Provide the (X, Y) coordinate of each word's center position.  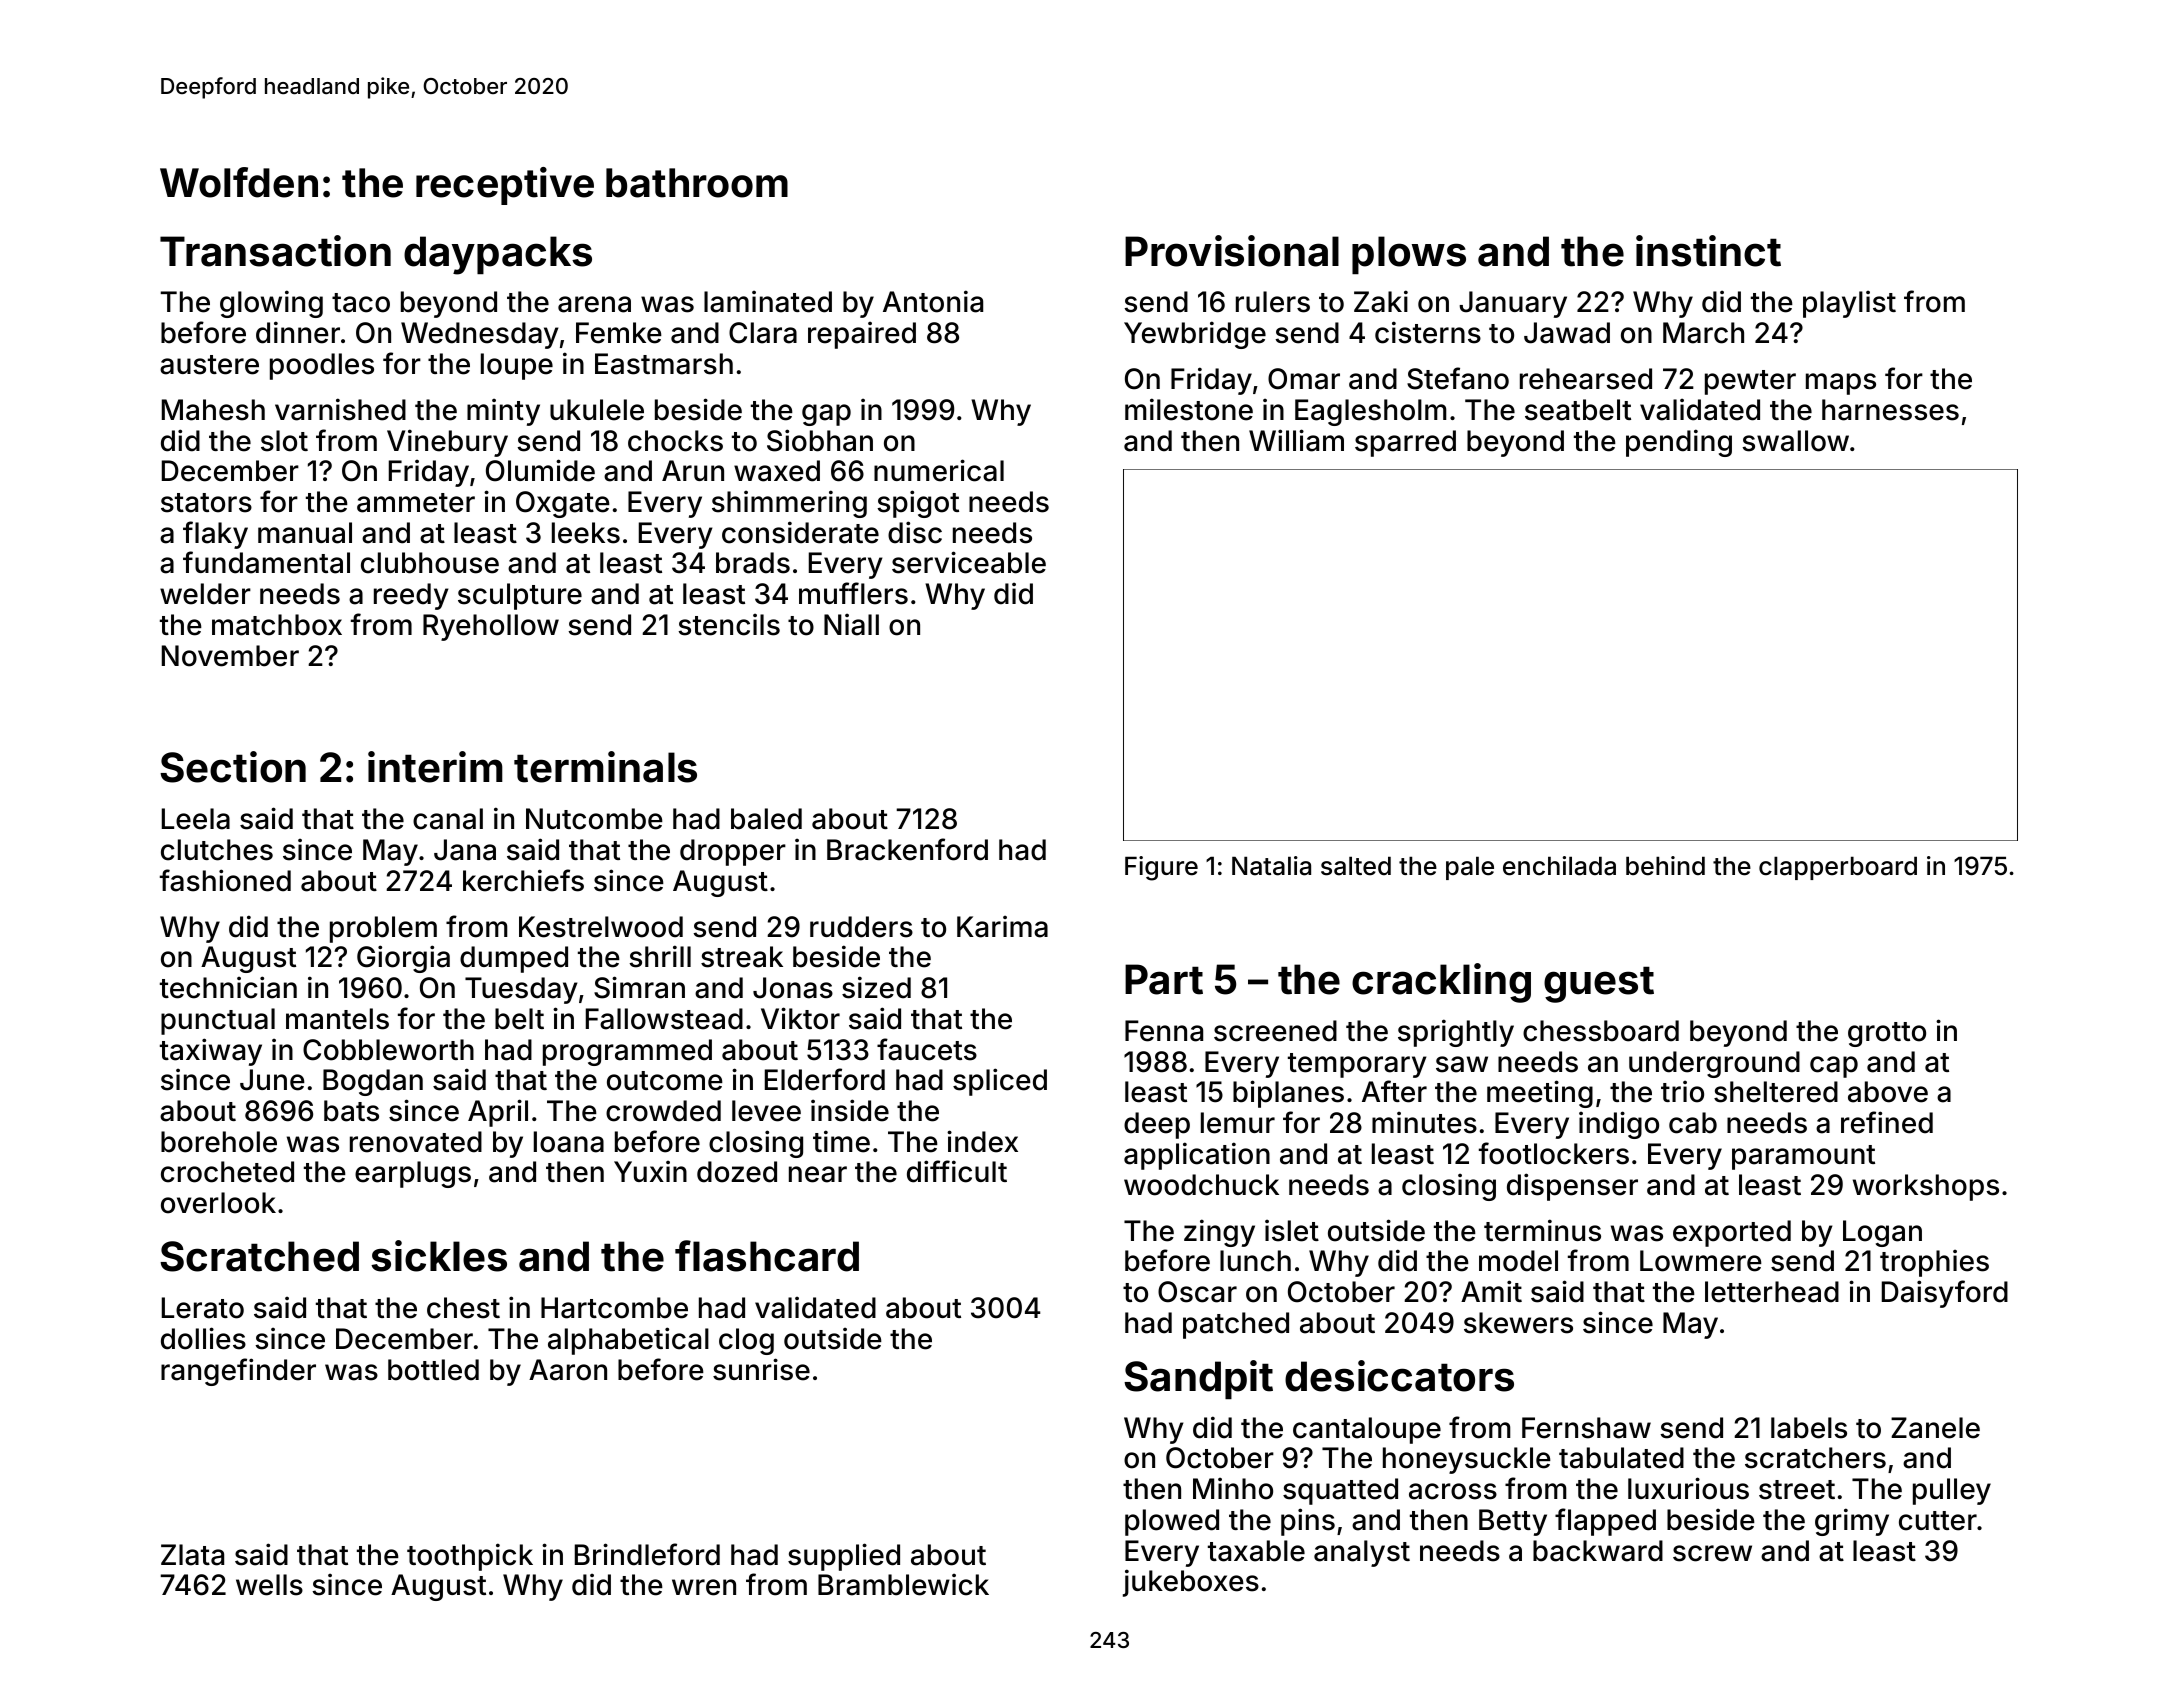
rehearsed (1586, 379)
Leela (196, 819)
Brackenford (907, 849)
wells (269, 1585)
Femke (619, 333)
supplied (844, 1557)
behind (1665, 866)
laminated (768, 301)
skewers (1518, 1323)
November (230, 656)
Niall (851, 624)
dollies (203, 1338)
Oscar (1197, 1292)
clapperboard (1838, 868)
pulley (1952, 1491)
